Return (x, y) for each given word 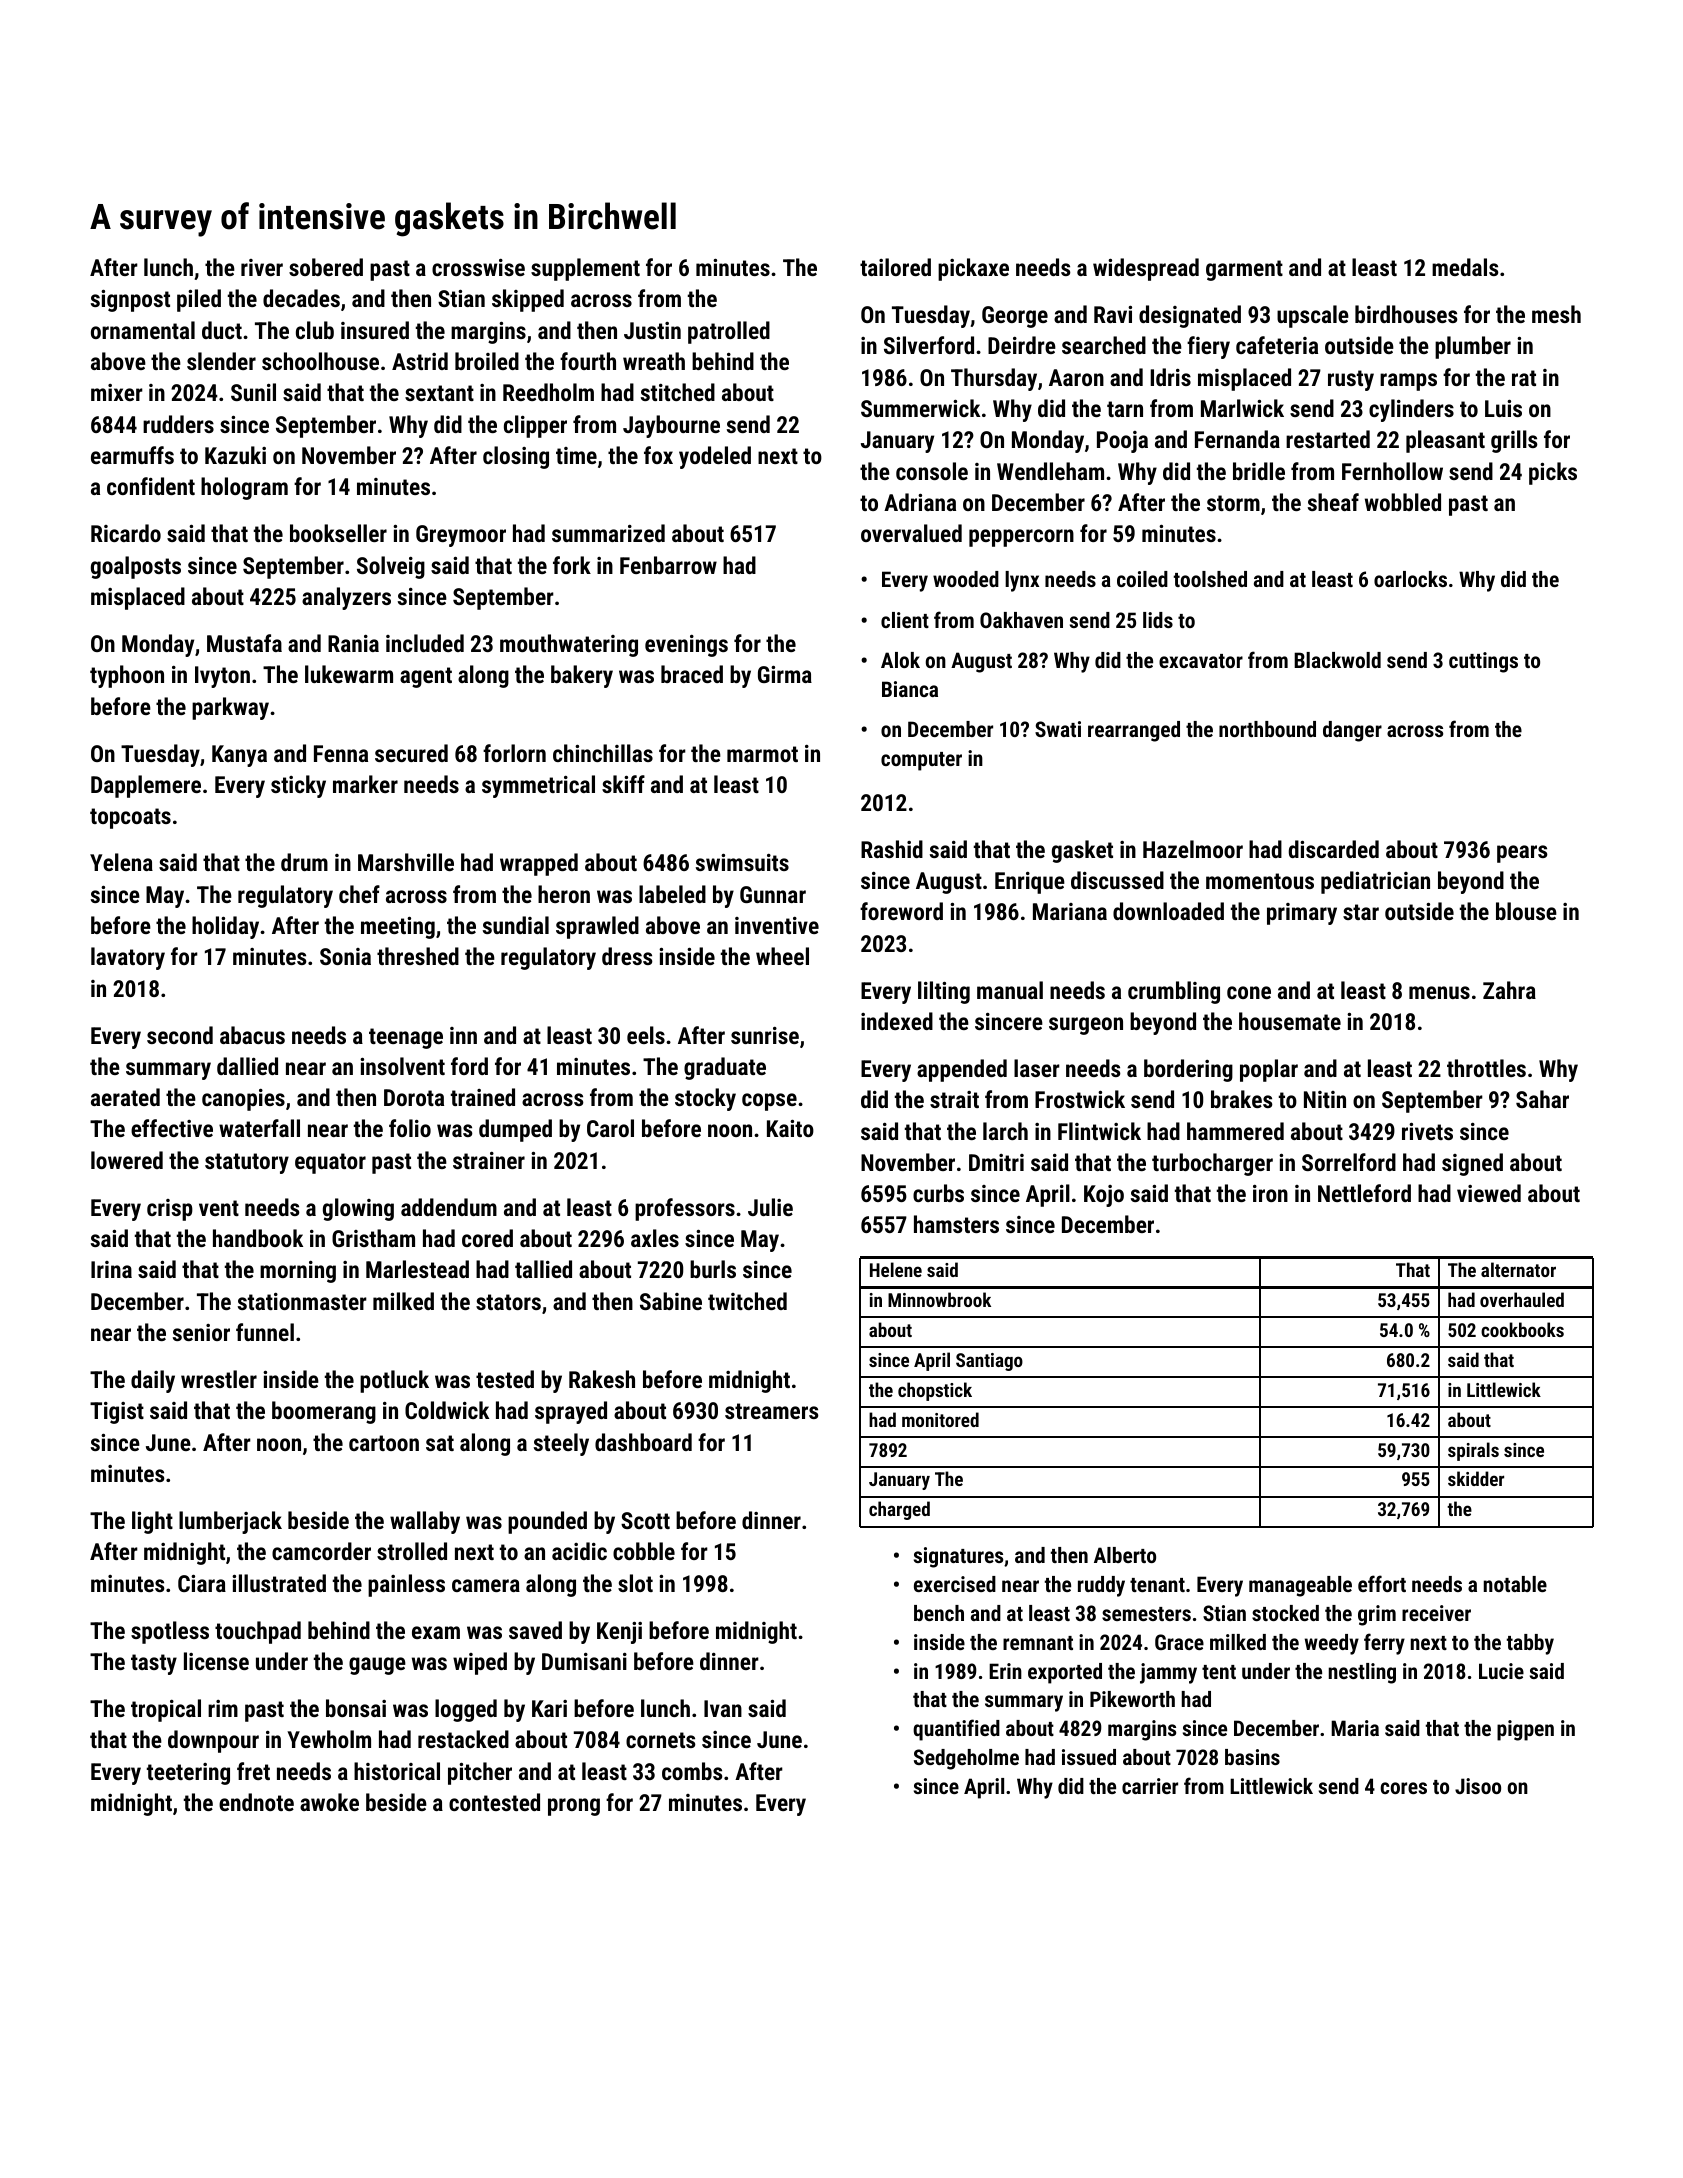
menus (1439, 992)
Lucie (1501, 1671)
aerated (125, 1097)
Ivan (723, 1708)
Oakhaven (1021, 620)
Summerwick (920, 408)
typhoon (127, 676)
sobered (326, 267)
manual (1010, 990)
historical (397, 1771)
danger (1352, 731)
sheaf (1333, 502)
